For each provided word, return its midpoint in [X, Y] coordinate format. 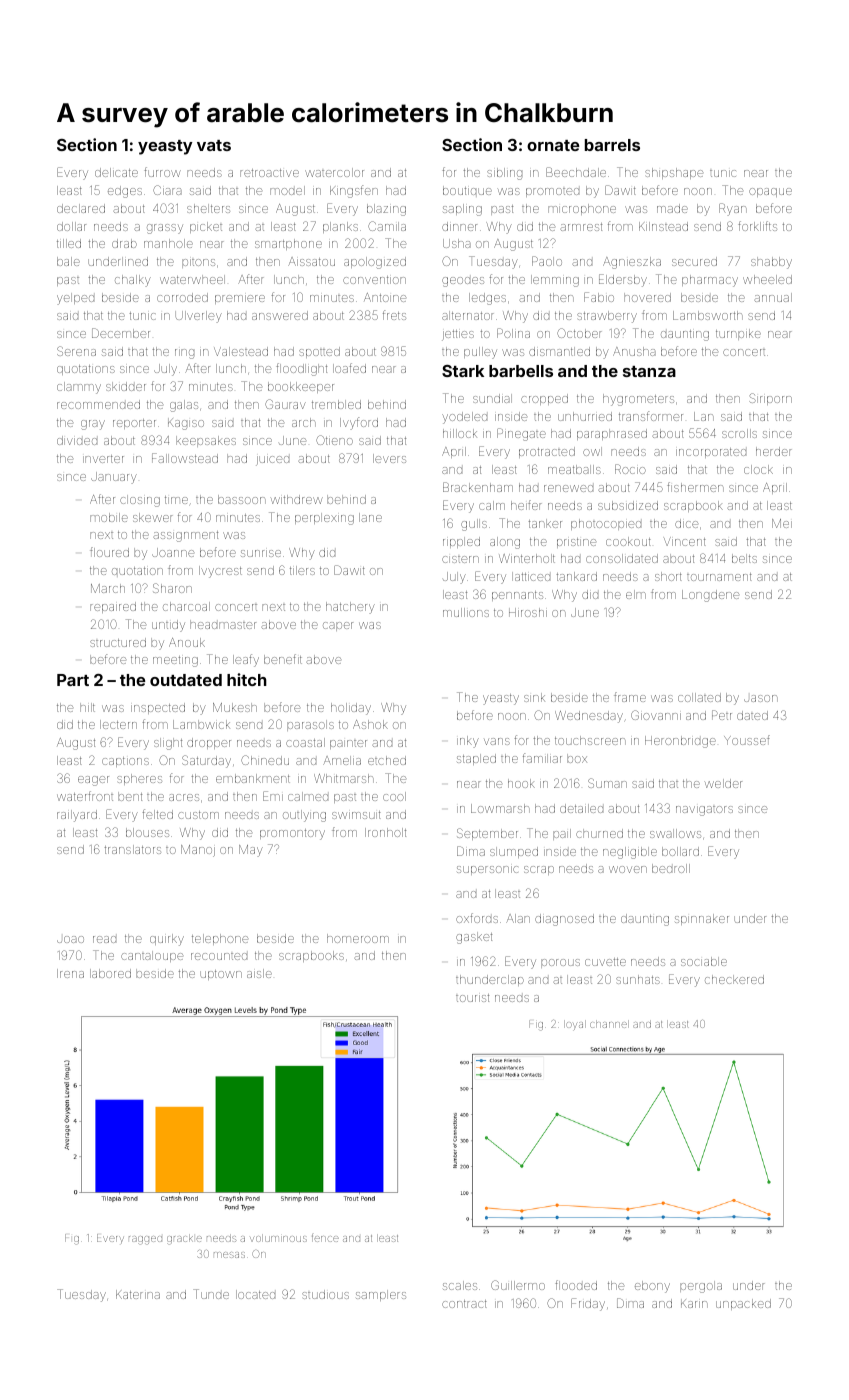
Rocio [630, 469]
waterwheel [192, 279]
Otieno [334, 440]
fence [325, 1238]
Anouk [187, 642]
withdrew [297, 499]
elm [636, 594]
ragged [145, 1240]
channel [609, 1024]
